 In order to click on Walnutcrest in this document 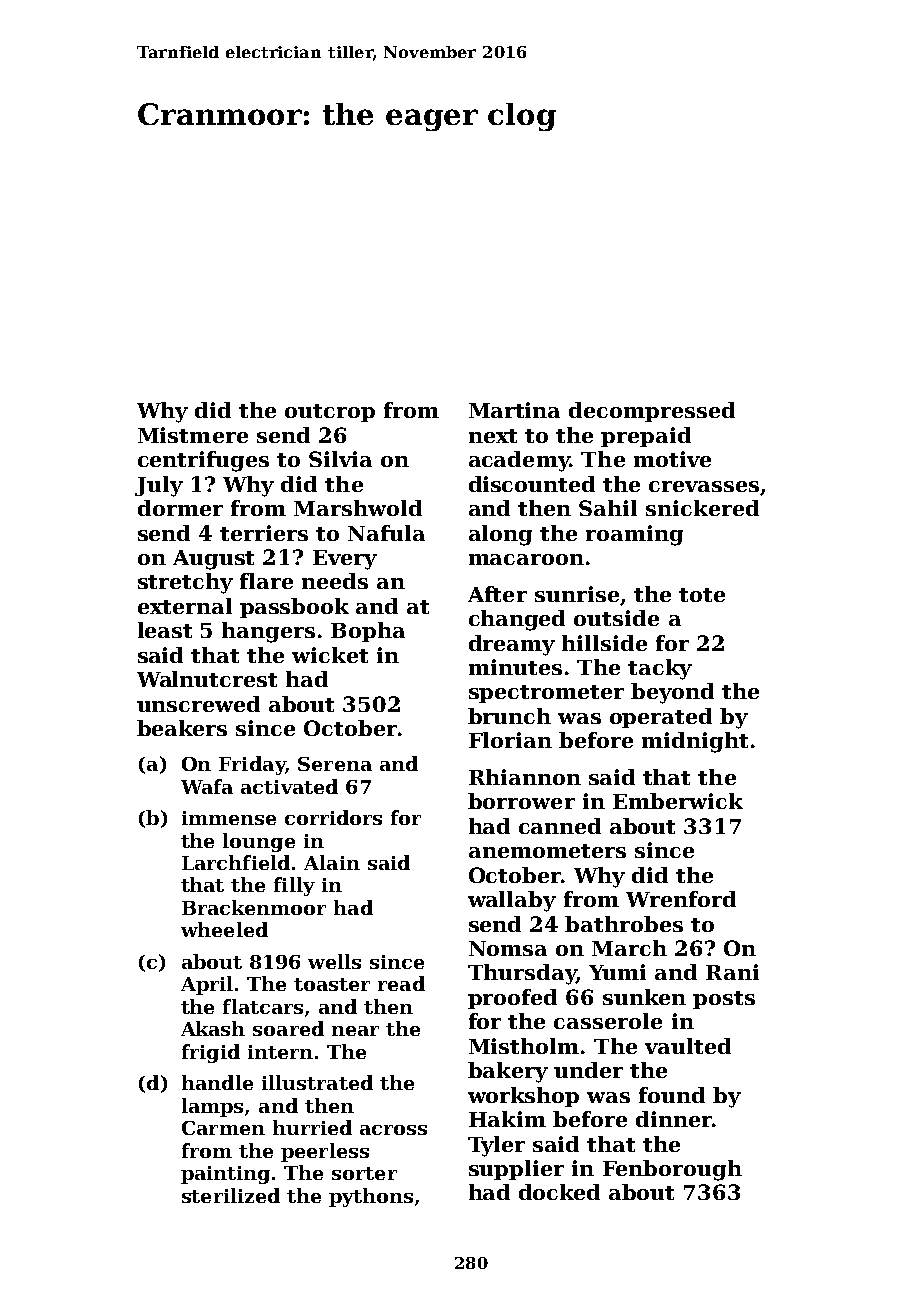, I will do `click(207, 679)`.
